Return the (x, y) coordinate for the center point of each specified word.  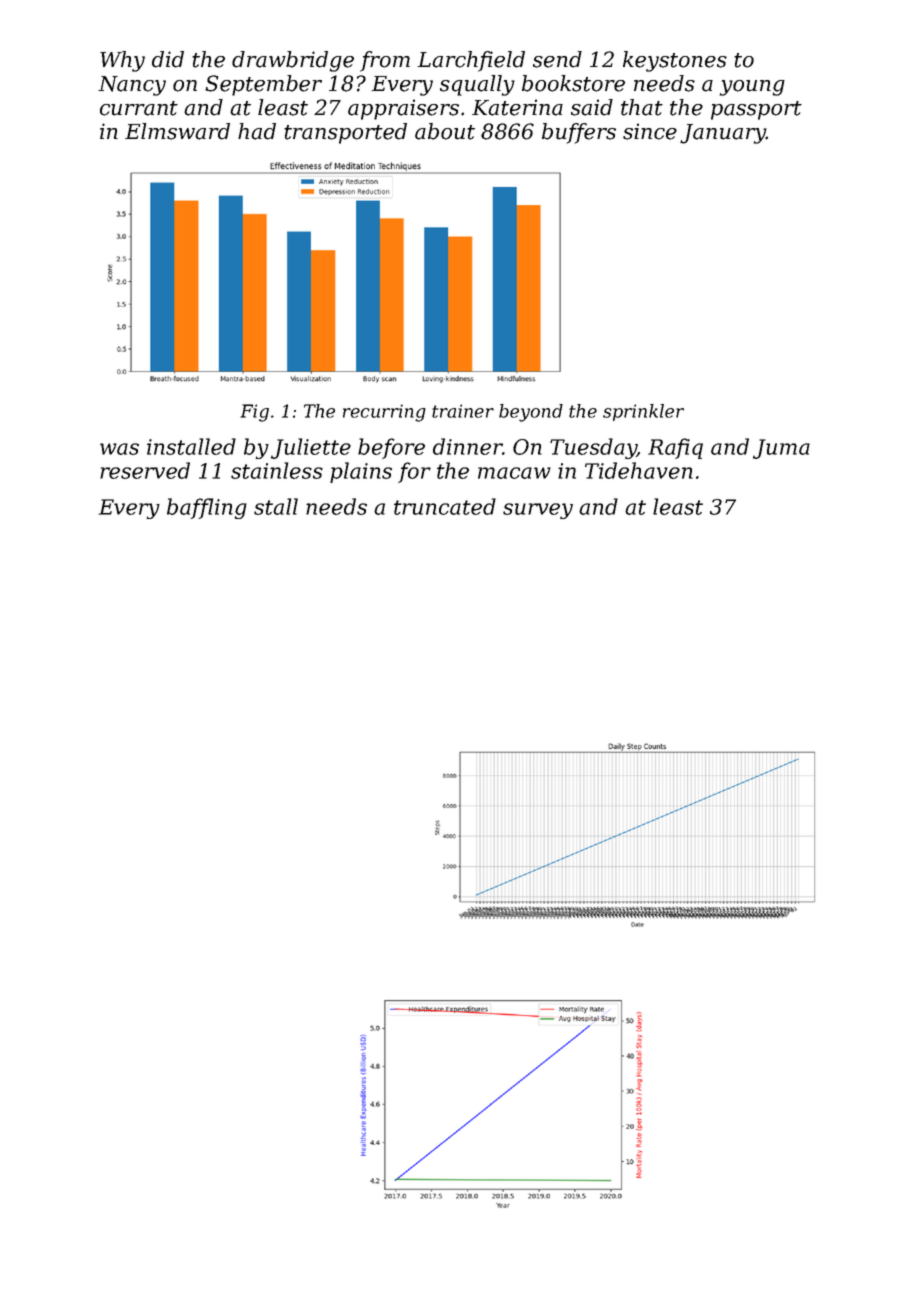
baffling (207, 508)
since (650, 131)
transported (345, 133)
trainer (463, 411)
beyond (531, 413)
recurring (384, 413)
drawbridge (293, 61)
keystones (675, 61)
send (557, 59)
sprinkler (643, 412)
